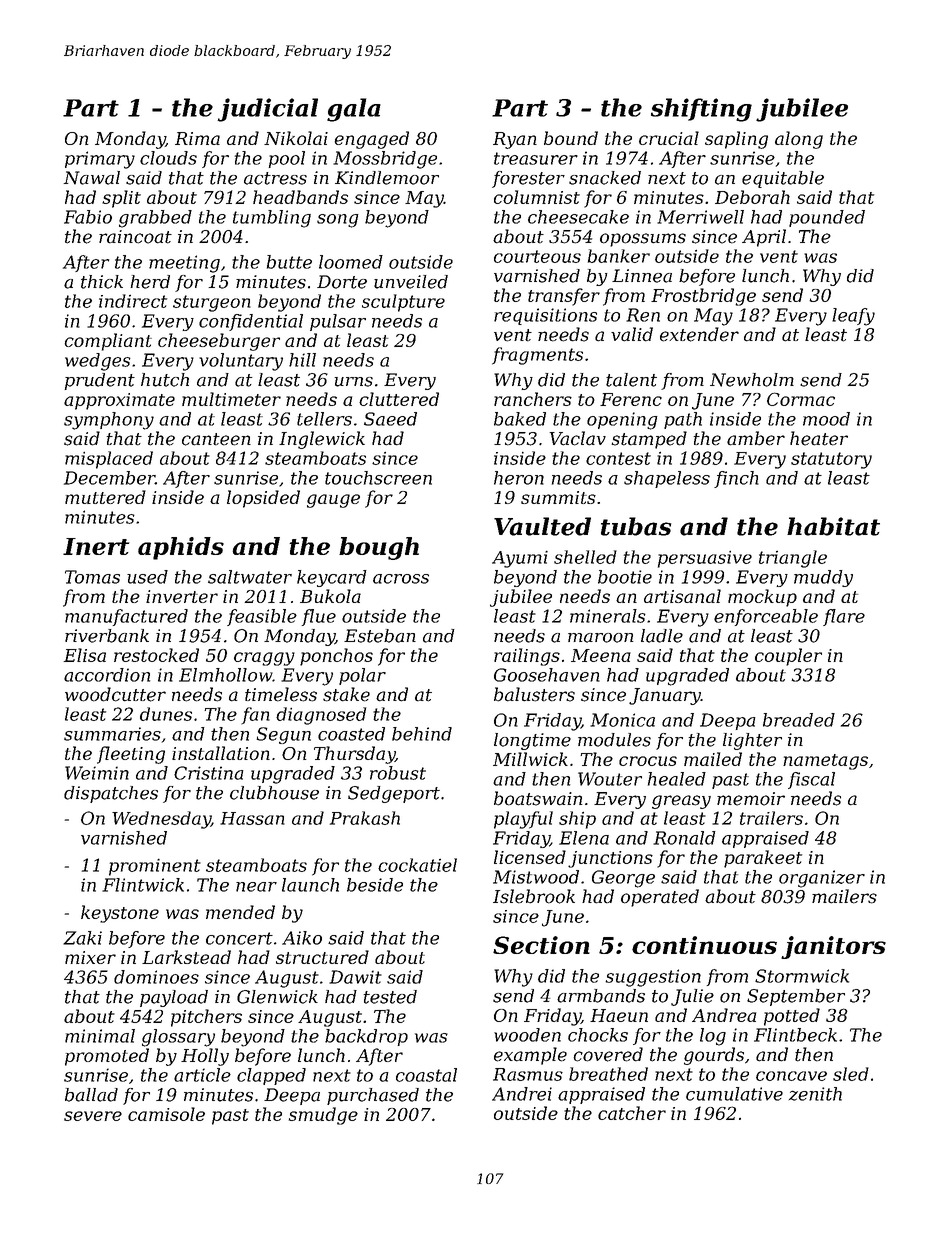  Describe the element at coordinates (417, 865) in the screenshot. I see `cockatiel` at that location.
